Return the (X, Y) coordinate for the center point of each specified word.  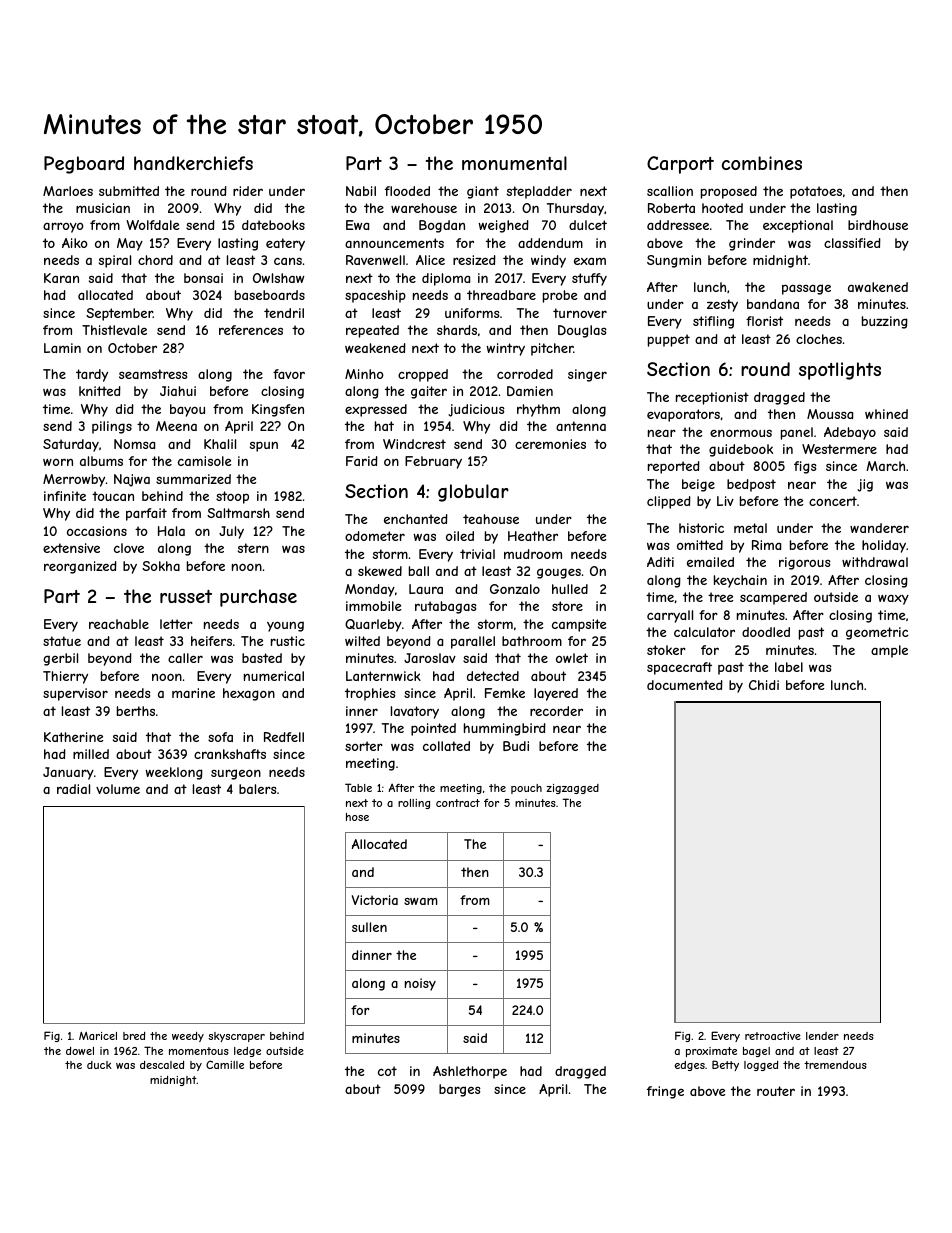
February (433, 462)
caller (185, 658)
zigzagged (572, 789)
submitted (129, 191)
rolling (414, 804)
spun (264, 447)
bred (134, 1036)
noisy (420, 984)
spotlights (840, 371)
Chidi (764, 685)
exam (590, 261)
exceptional (798, 226)
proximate (711, 1052)
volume (118, 789)
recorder (556, 711)
